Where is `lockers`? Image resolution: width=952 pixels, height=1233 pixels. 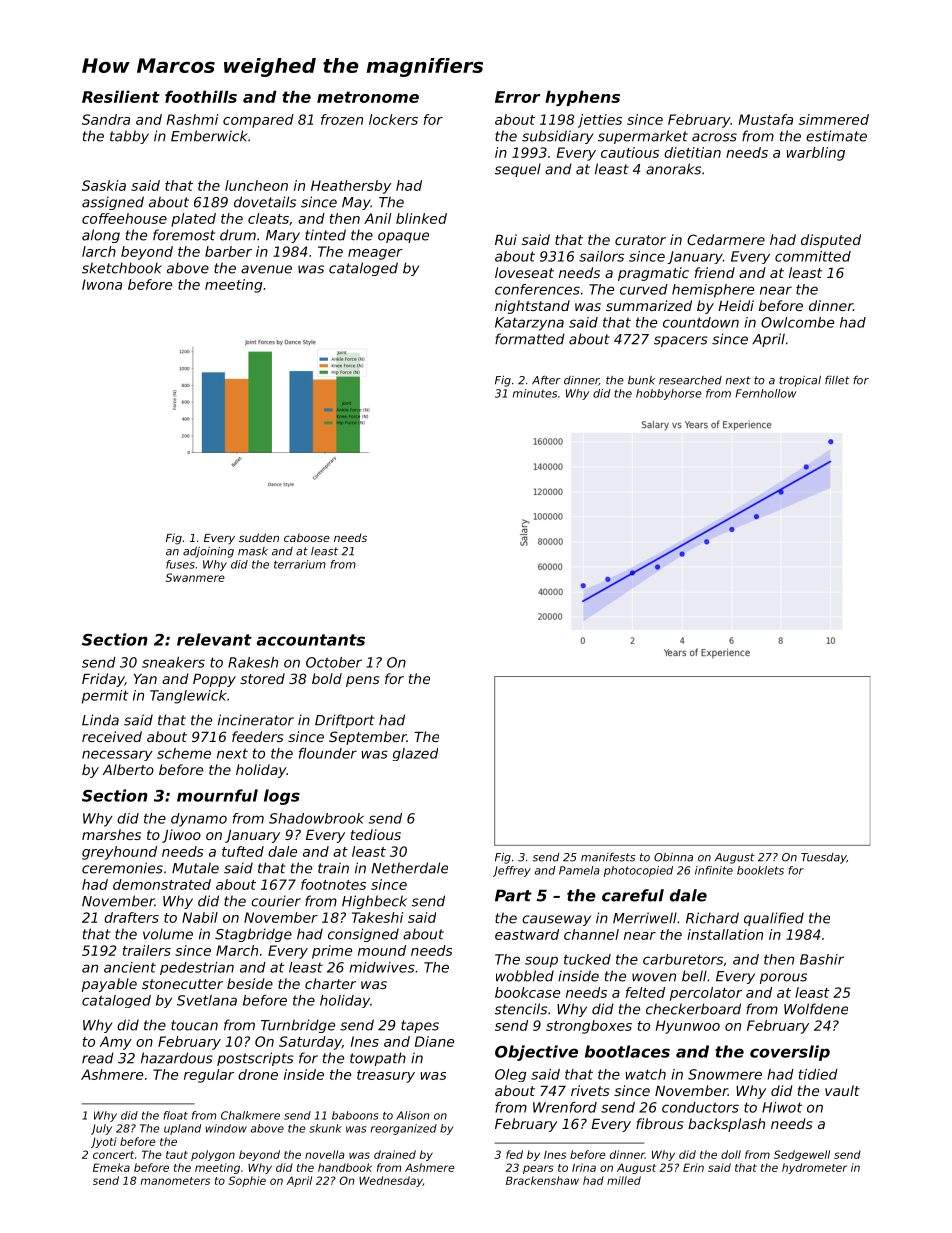 lockers is located at coordinates (393, 119).
